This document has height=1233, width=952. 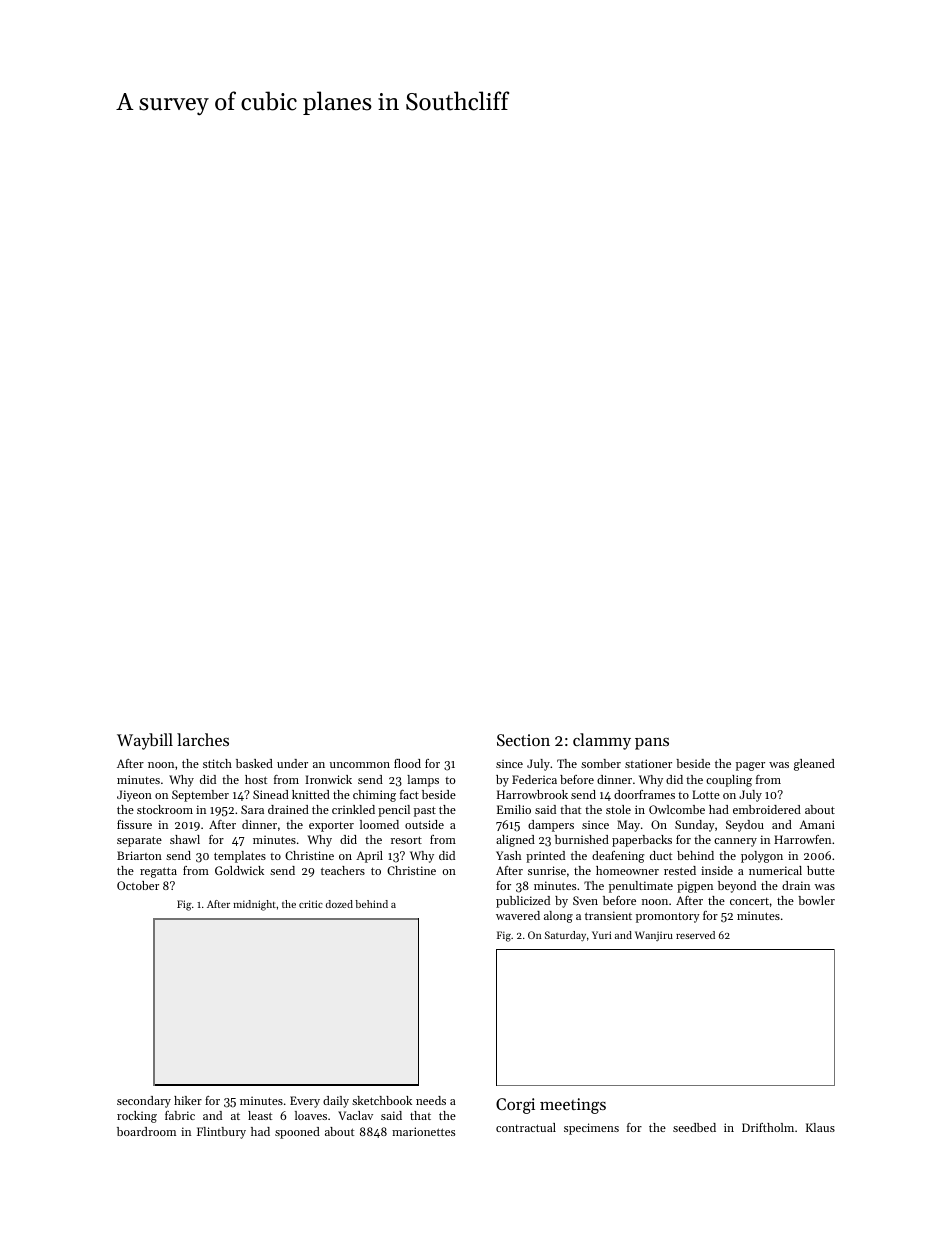 What do you see at coordinates (423, 1131) in the document?
I see `marionettes` at bounding box center [423, 1131].
